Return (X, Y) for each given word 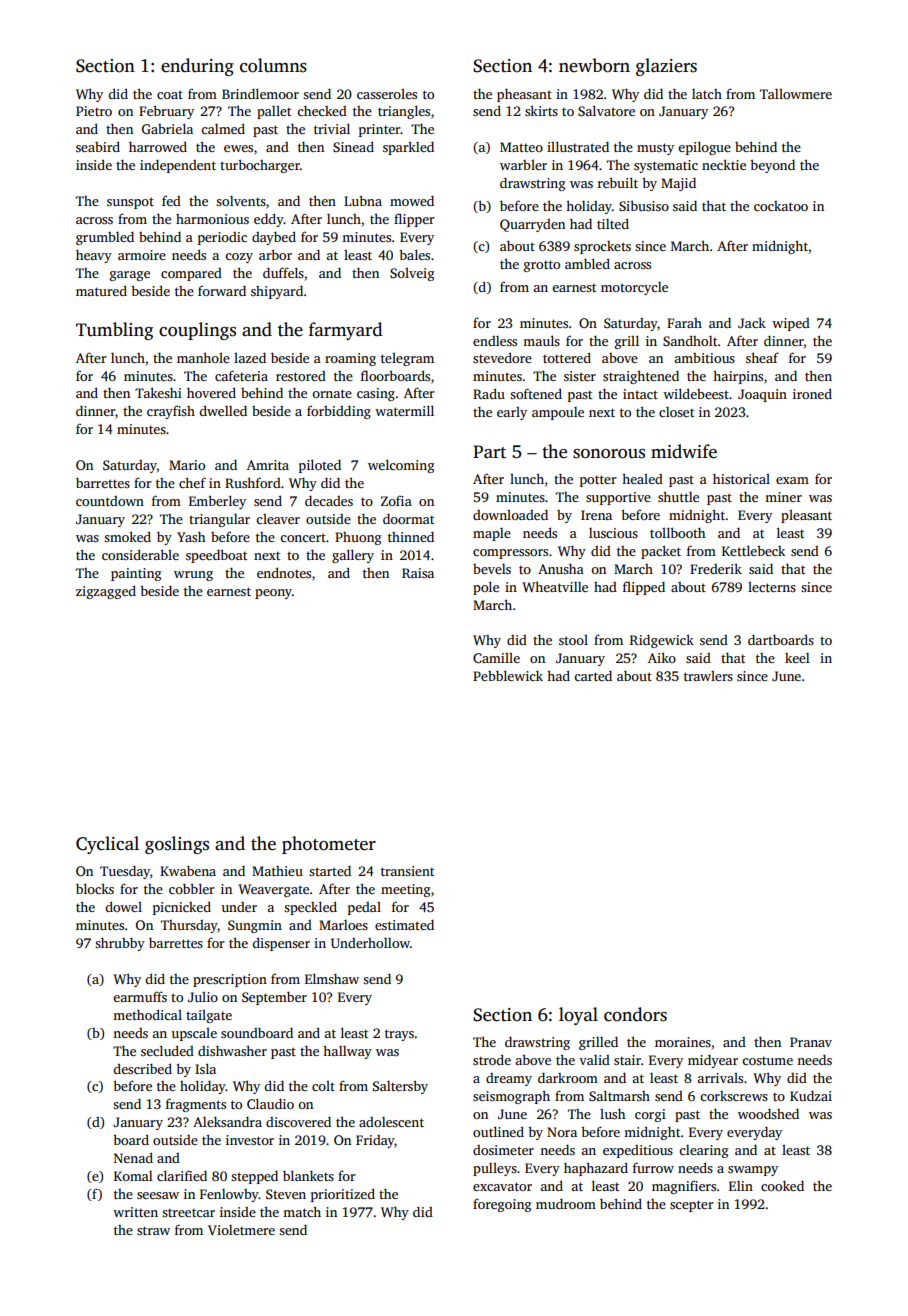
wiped (791, 324)
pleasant (806, 516)
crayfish (171, 412)
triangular (219, 520)
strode (492, 1059)
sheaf (762, 357)
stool (573, 640)
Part (489, 452)
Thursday (189, 926)
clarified (182, 1175)
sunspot (130, 203)
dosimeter (503, 1150)
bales (414, 254)
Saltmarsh (619, 1095)
